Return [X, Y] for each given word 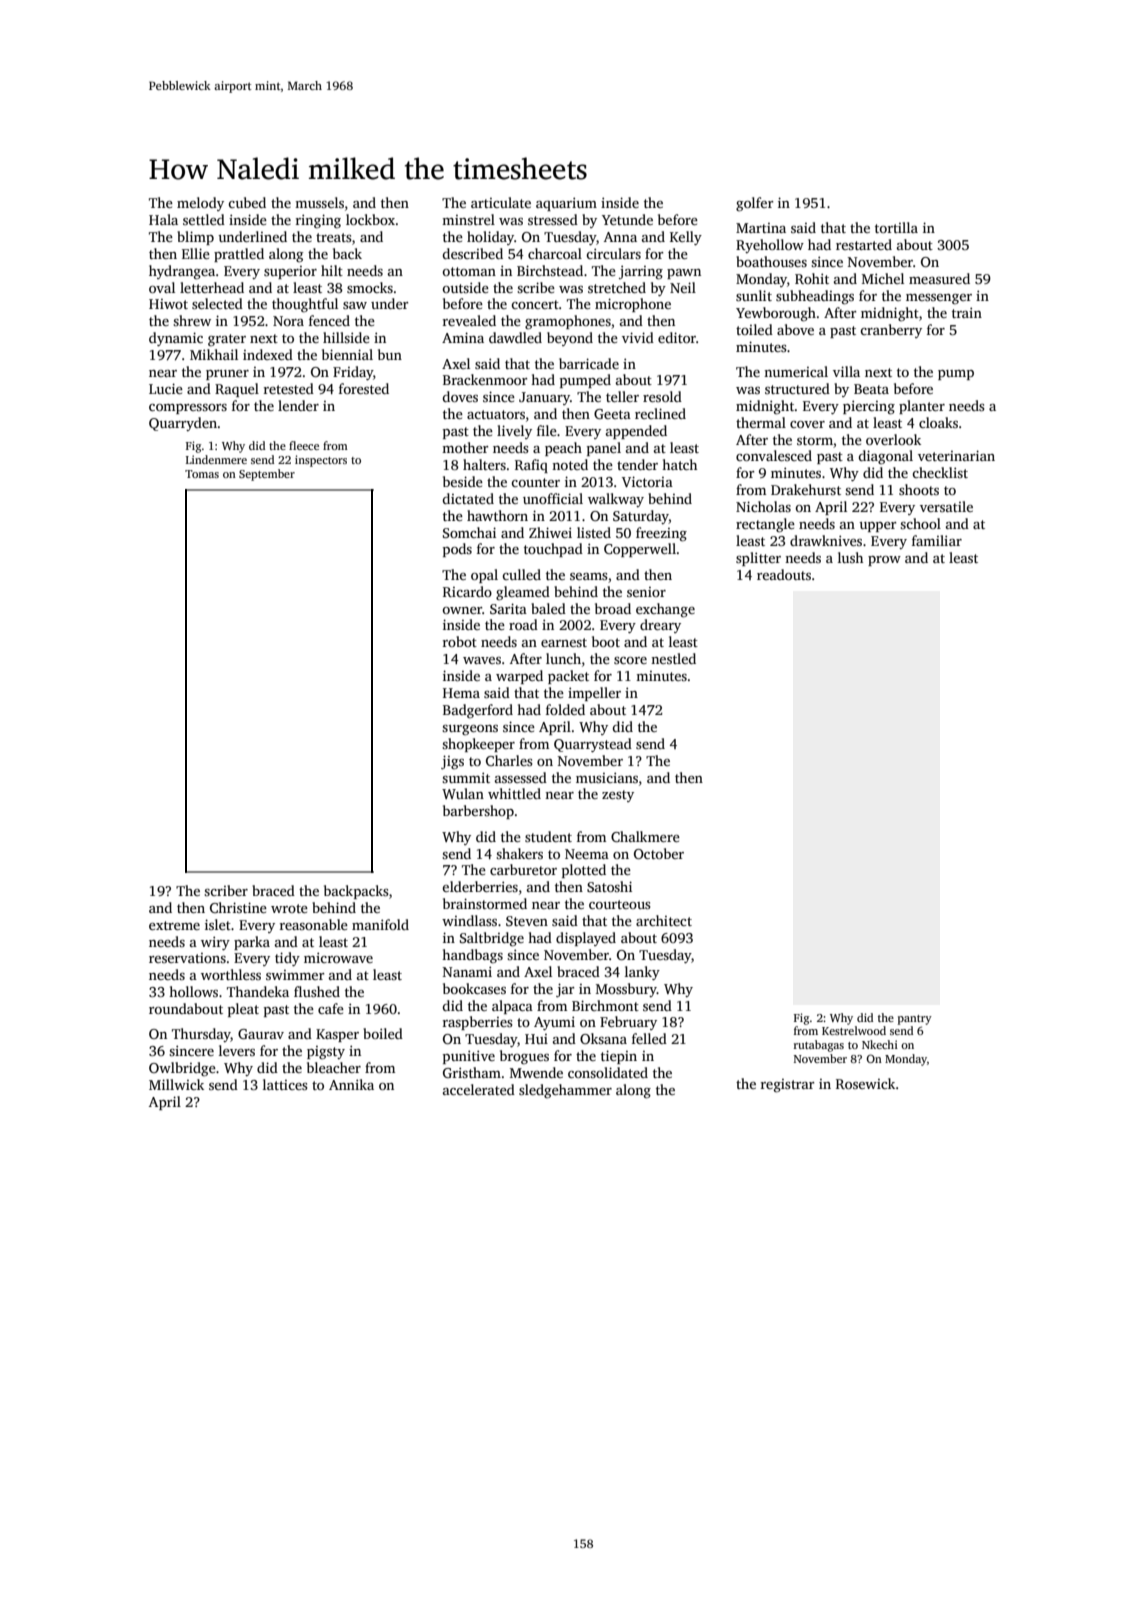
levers [237, 1050]
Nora [288, 321]
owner [462, 610]
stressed [553, 219]
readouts [784, 574]
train [967, 312]
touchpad [553, 550]
